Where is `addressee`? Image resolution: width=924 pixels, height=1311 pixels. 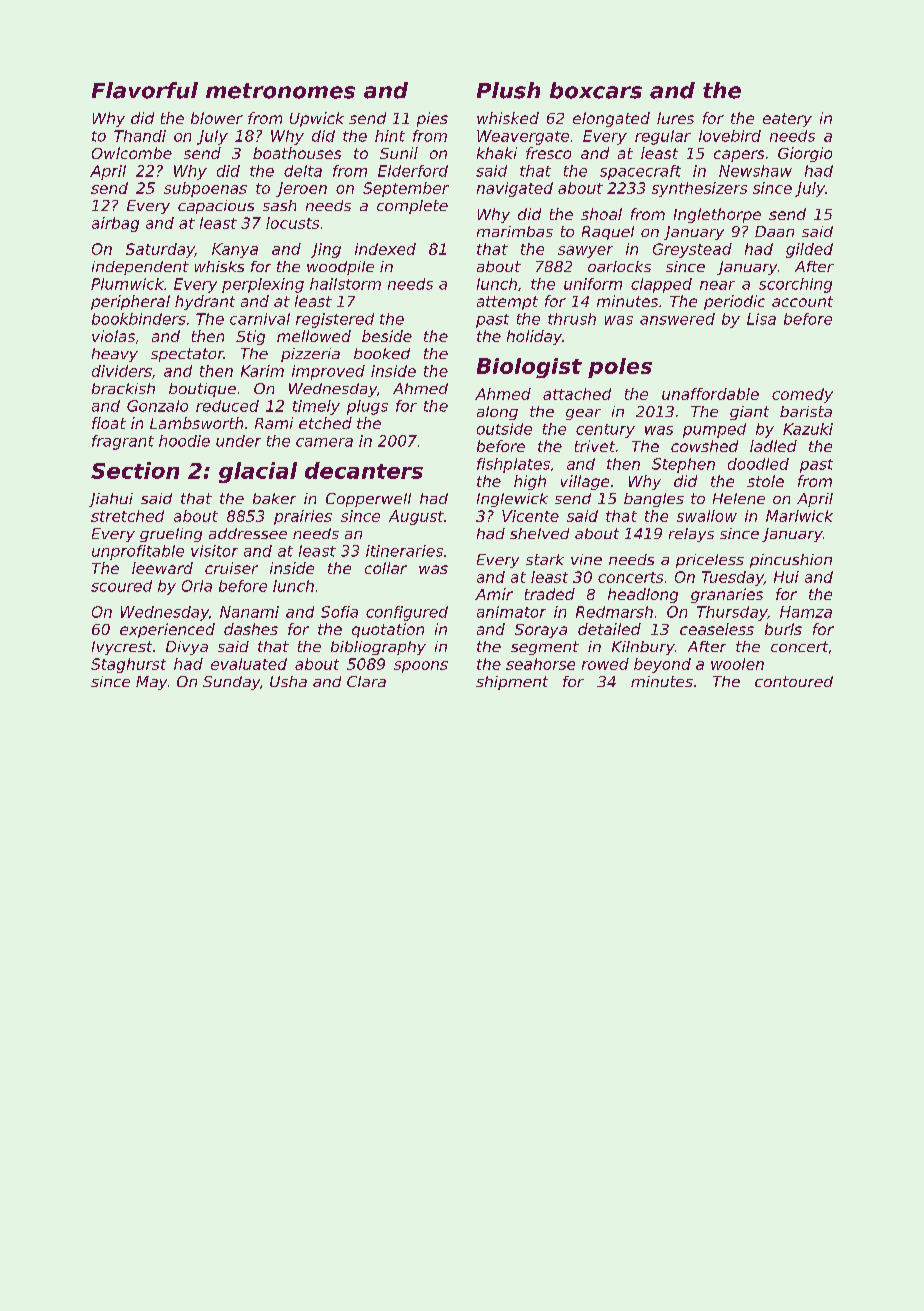
addressee is located at coordinates (248, 533).
